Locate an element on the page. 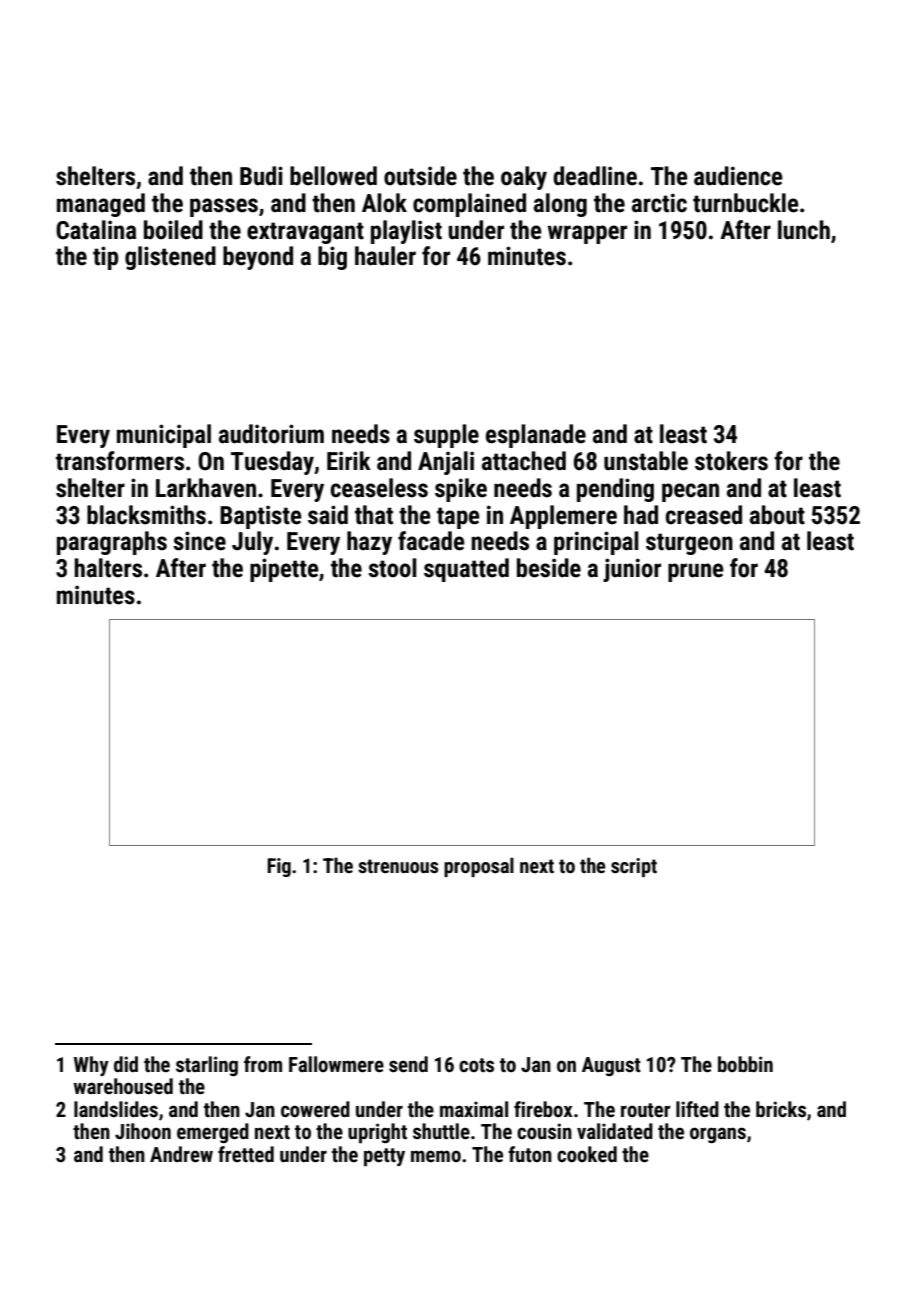  Fig is located at coordinates (279, 867).
